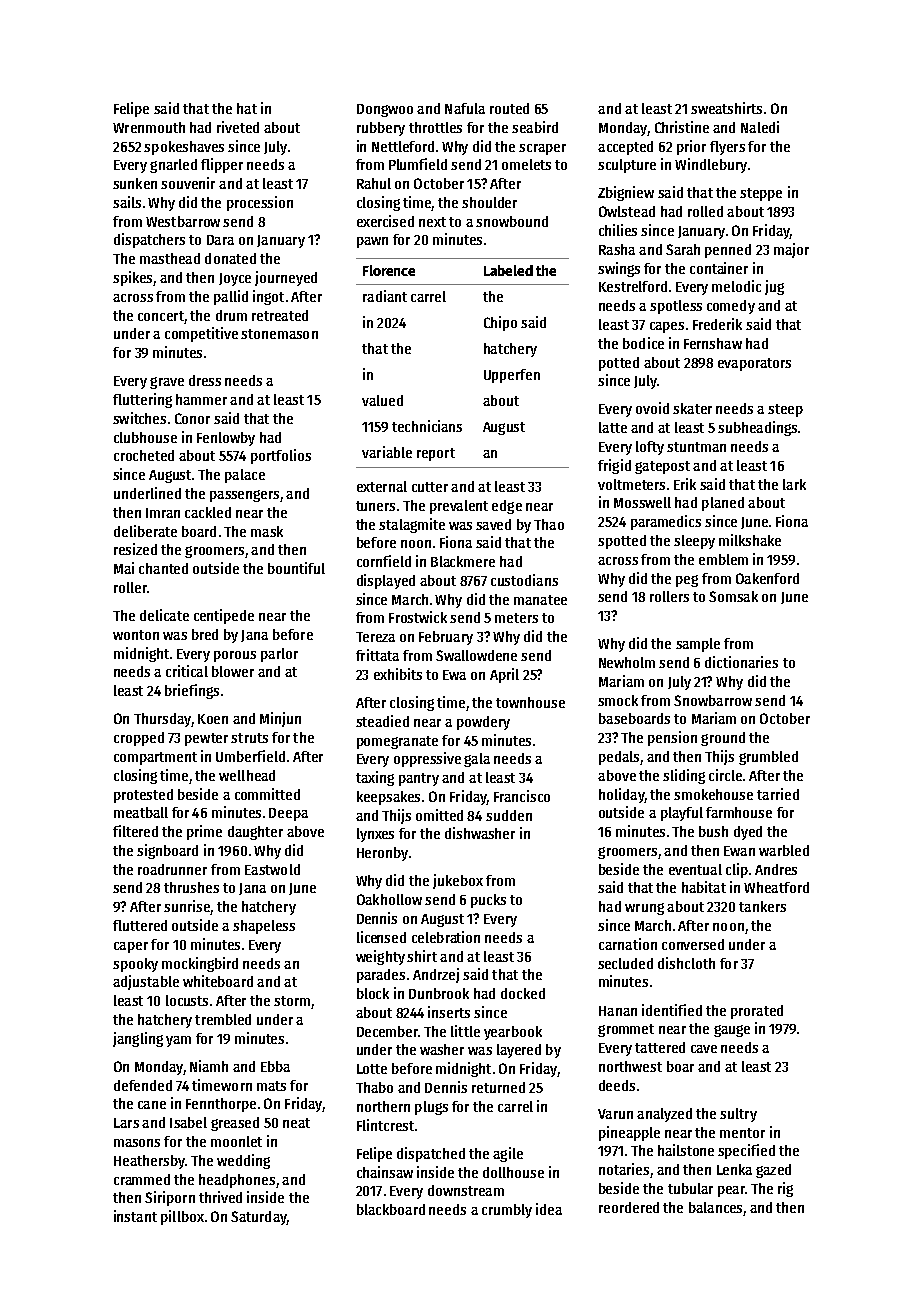  What do you see at coordinates (523, 993) in the image?
I see `docked` at bounding box center [523, 993].
